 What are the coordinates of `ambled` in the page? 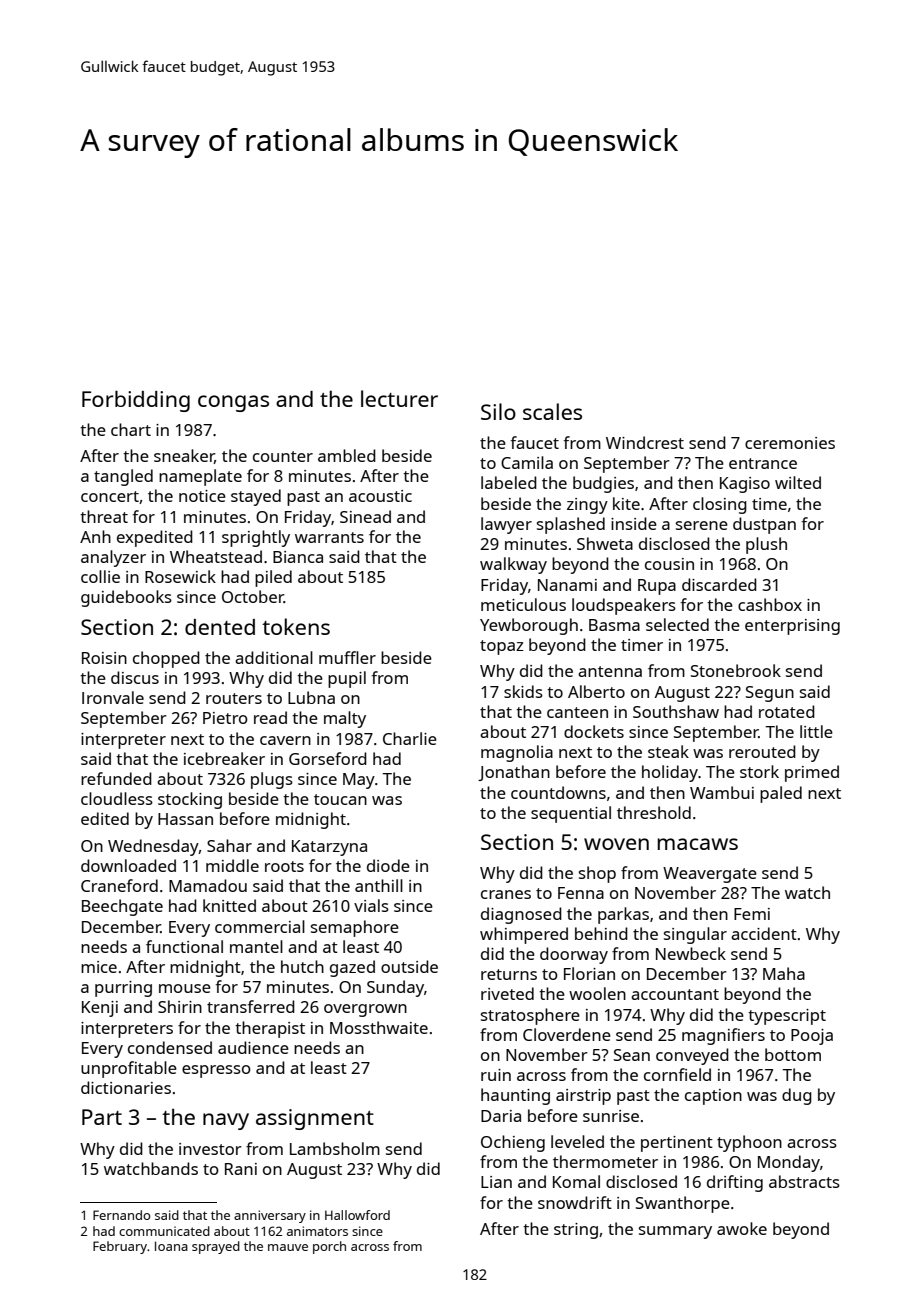 It's located at (347, 455).
